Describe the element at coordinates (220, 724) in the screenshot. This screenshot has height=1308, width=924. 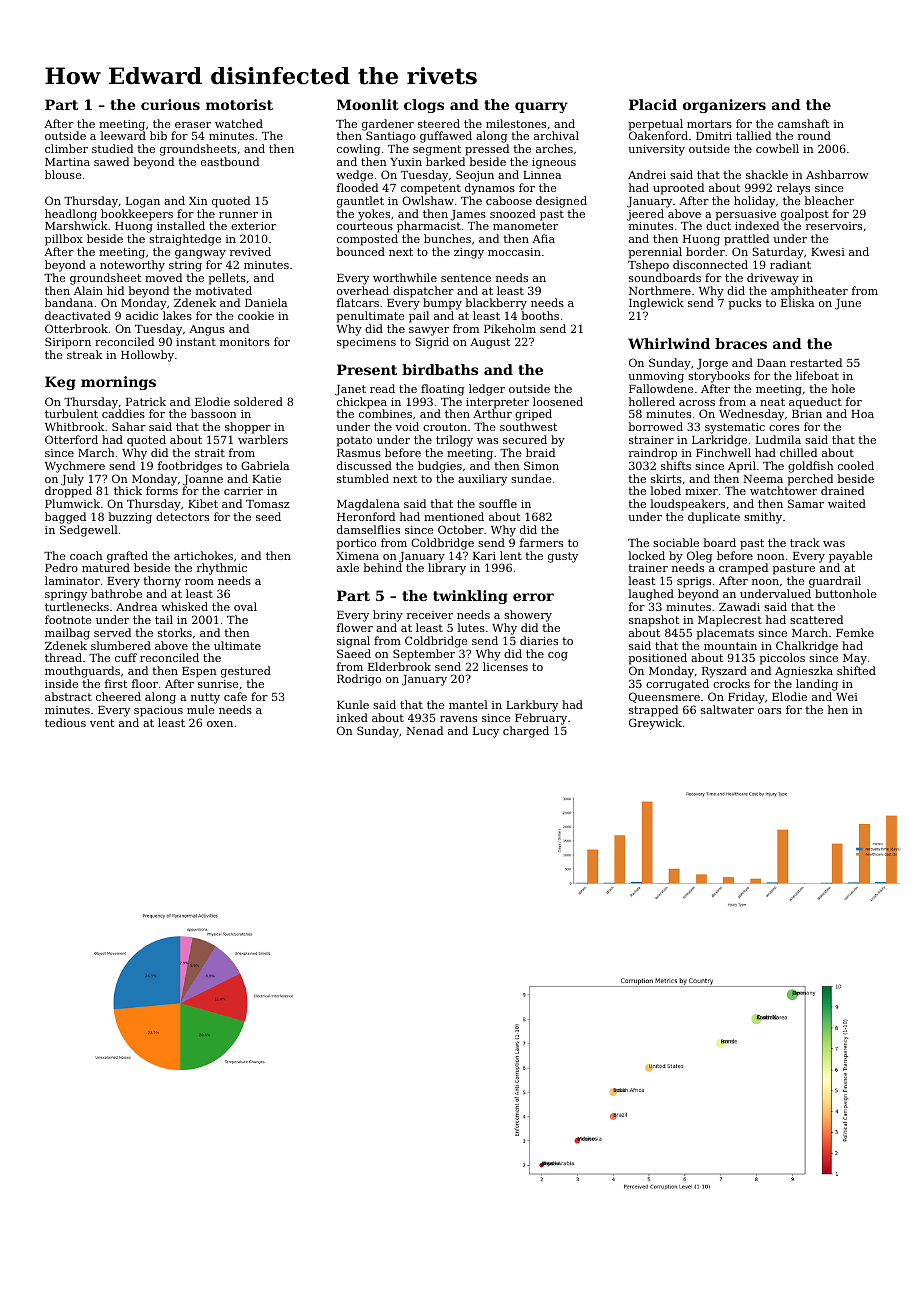
I see `oxen` at that location.
